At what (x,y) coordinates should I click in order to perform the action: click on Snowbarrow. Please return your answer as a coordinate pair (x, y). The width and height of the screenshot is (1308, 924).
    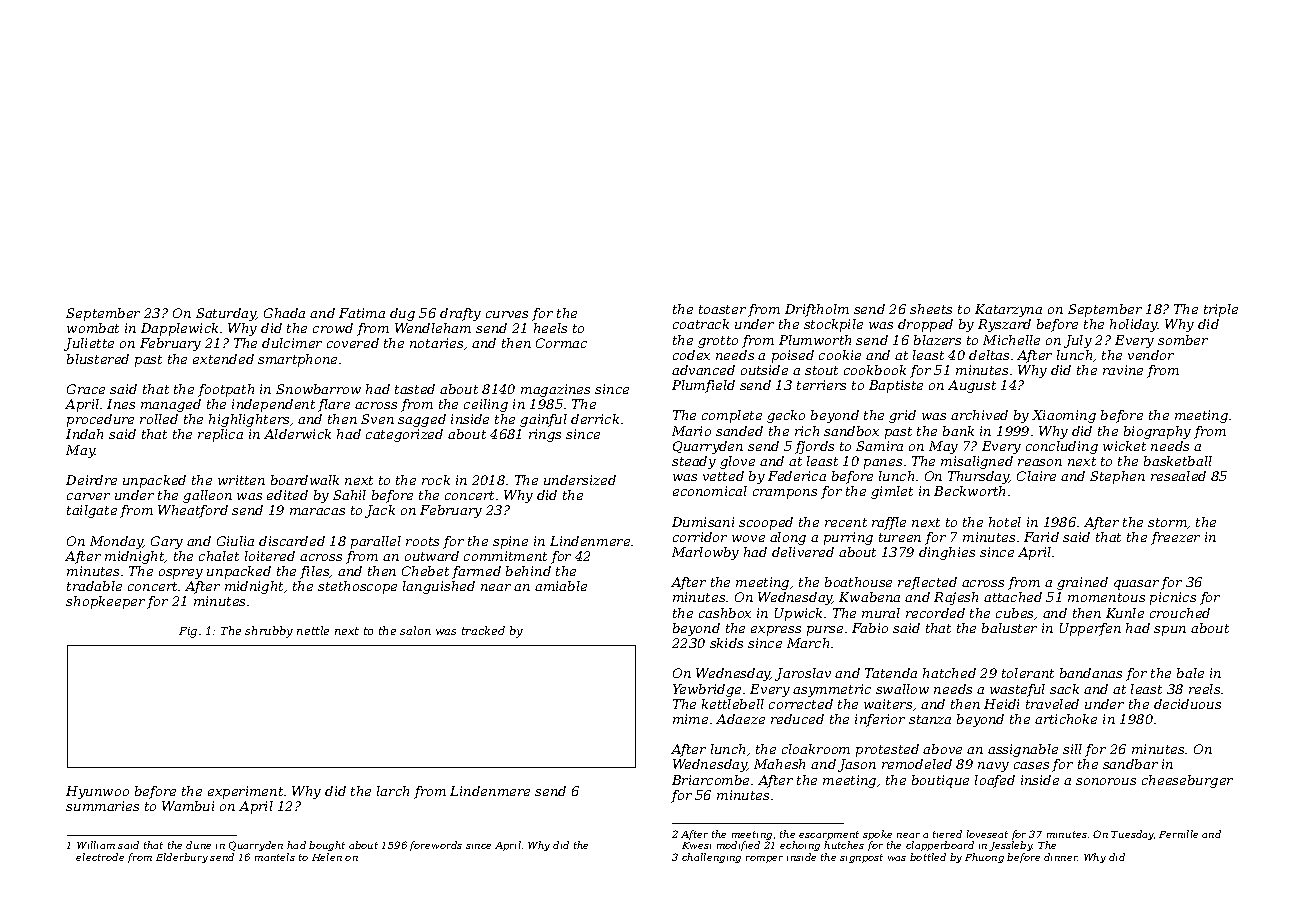
    Looking at the image, I should click on (318, 389).
